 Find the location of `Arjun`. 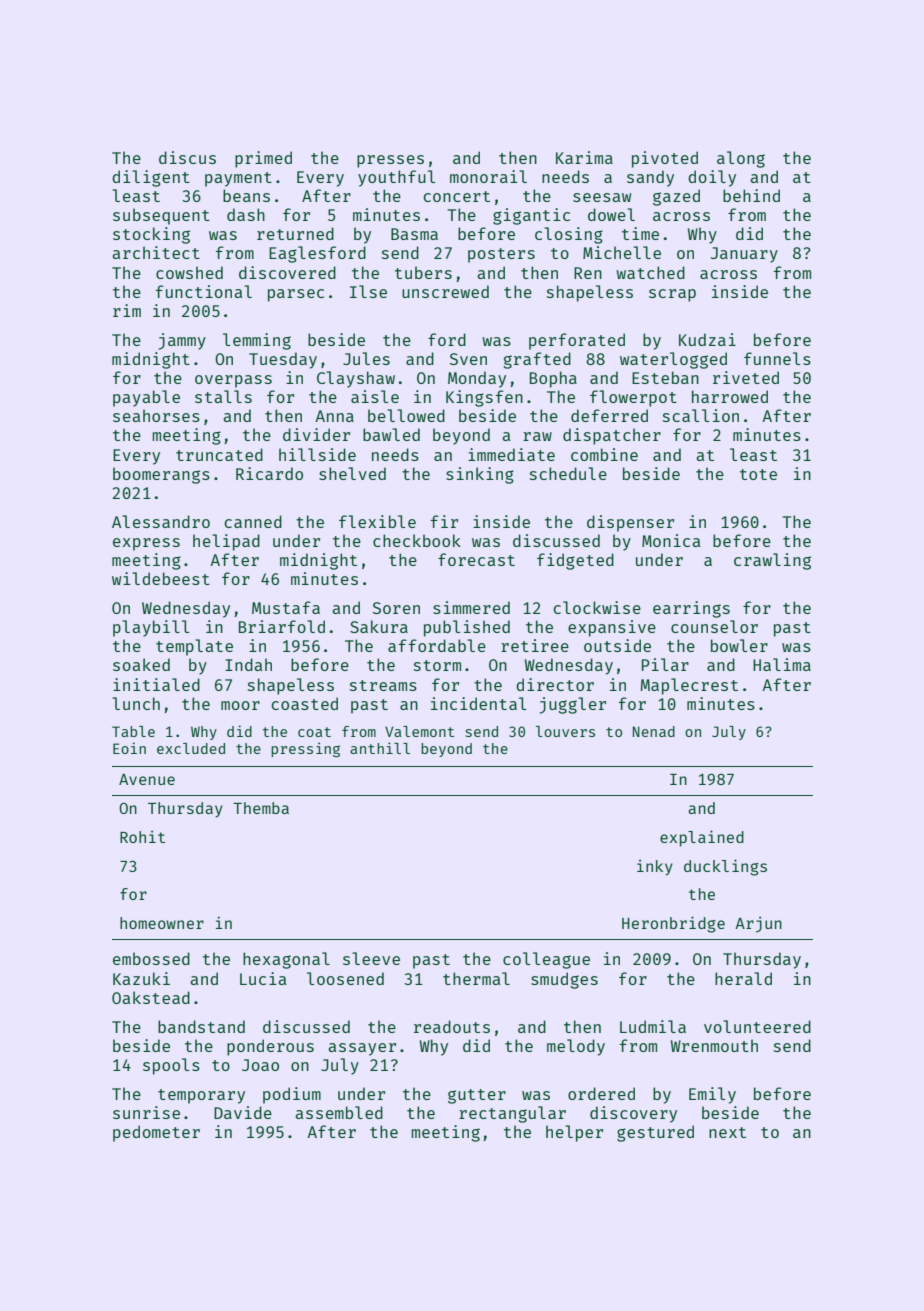

Arjun is located at coordinates (758, 924).
